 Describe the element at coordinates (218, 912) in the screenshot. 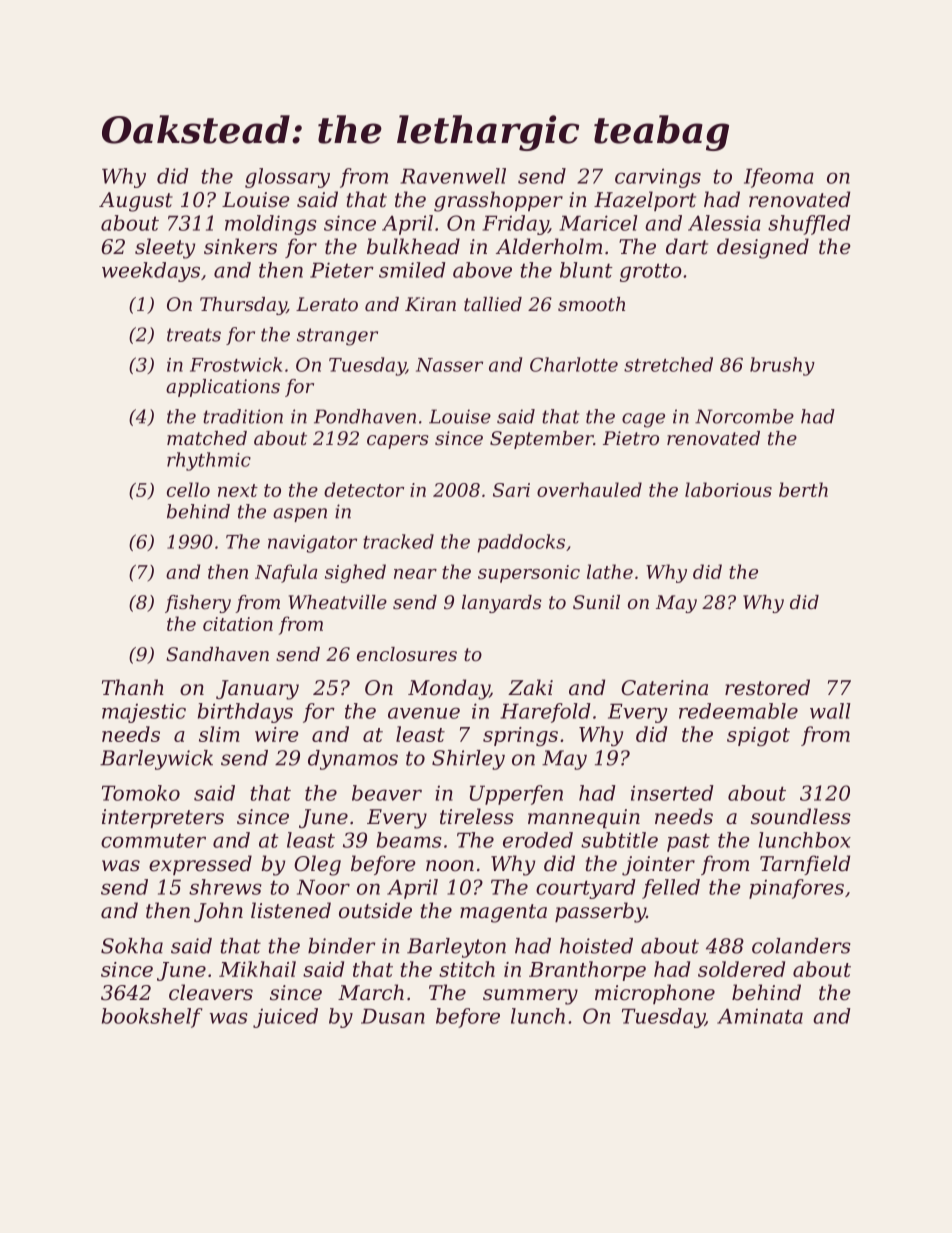

I see `John` at that location.
